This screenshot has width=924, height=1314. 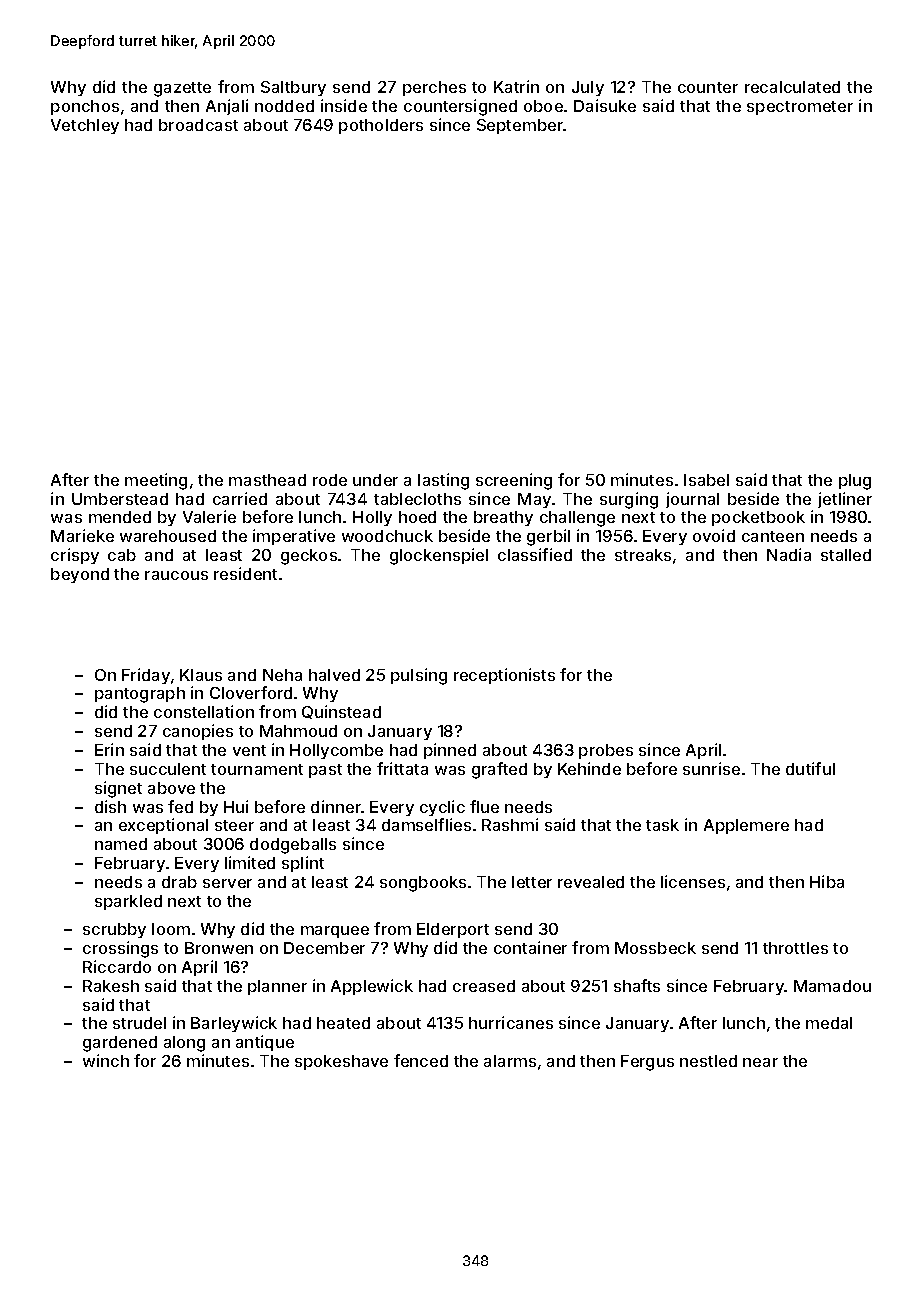 What do you see at coordinates (439, 556) in the screenshot?
I see `glockenspiel` at bounding box center [439, 556].
